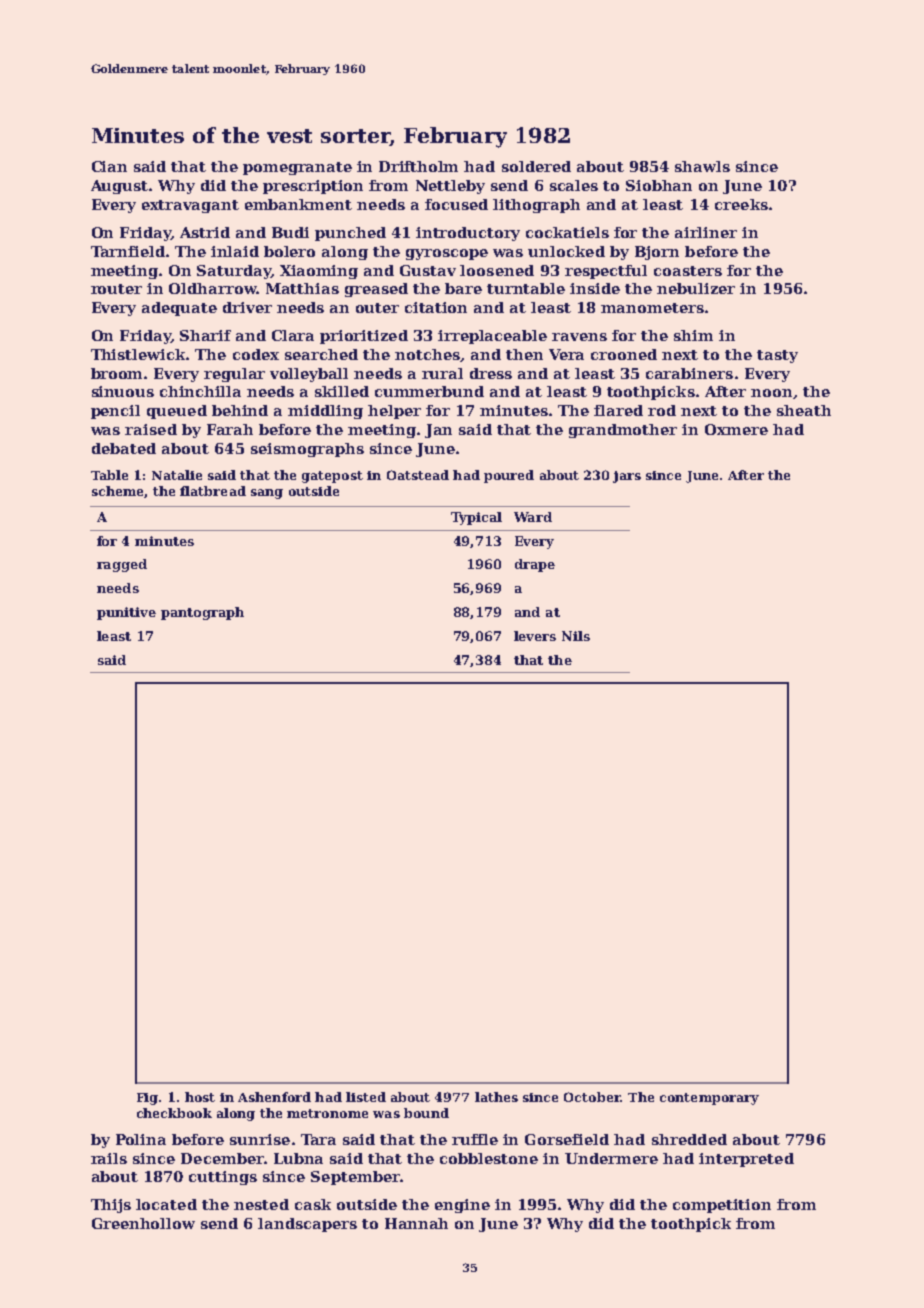 This screenshot has height=1308, width=924. I want to click on Cian, so click(109, 166).
